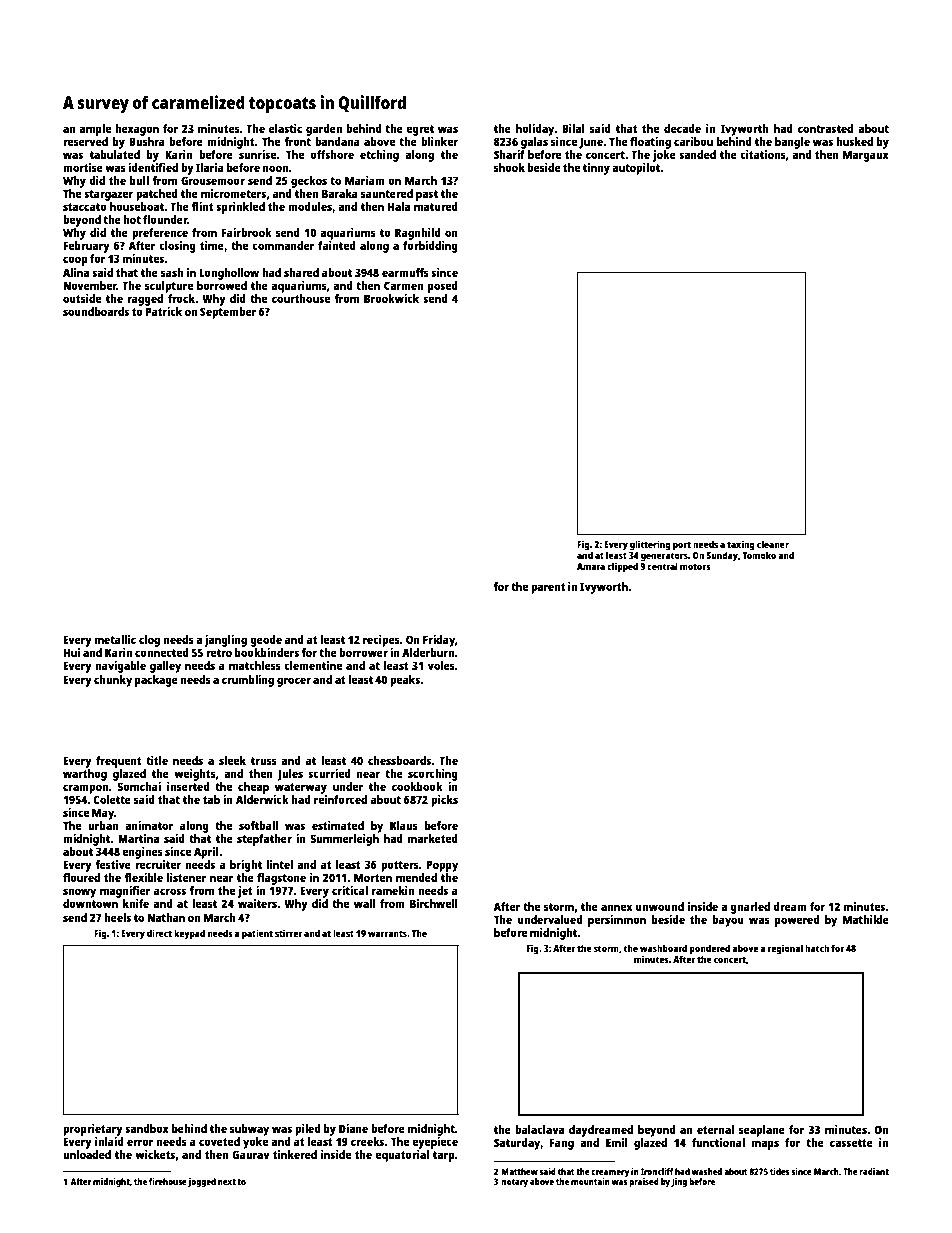 This image has height=1233, width=952. Describe the element at coordinates (381, 641) in the image. I see `recipes` at that location.
